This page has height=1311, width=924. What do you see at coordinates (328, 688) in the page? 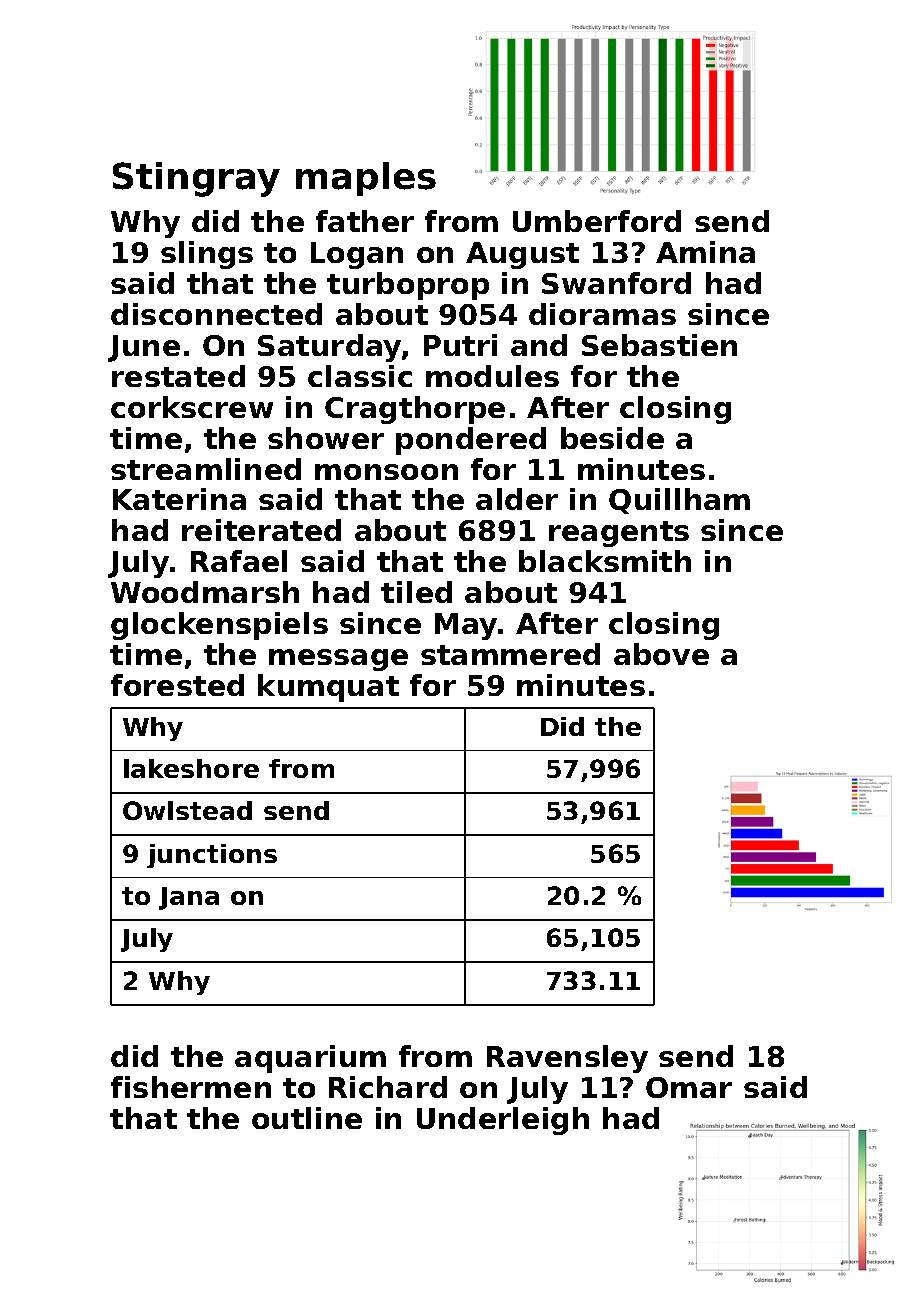
I see `kumquat` at bounding box center [328, 688].
